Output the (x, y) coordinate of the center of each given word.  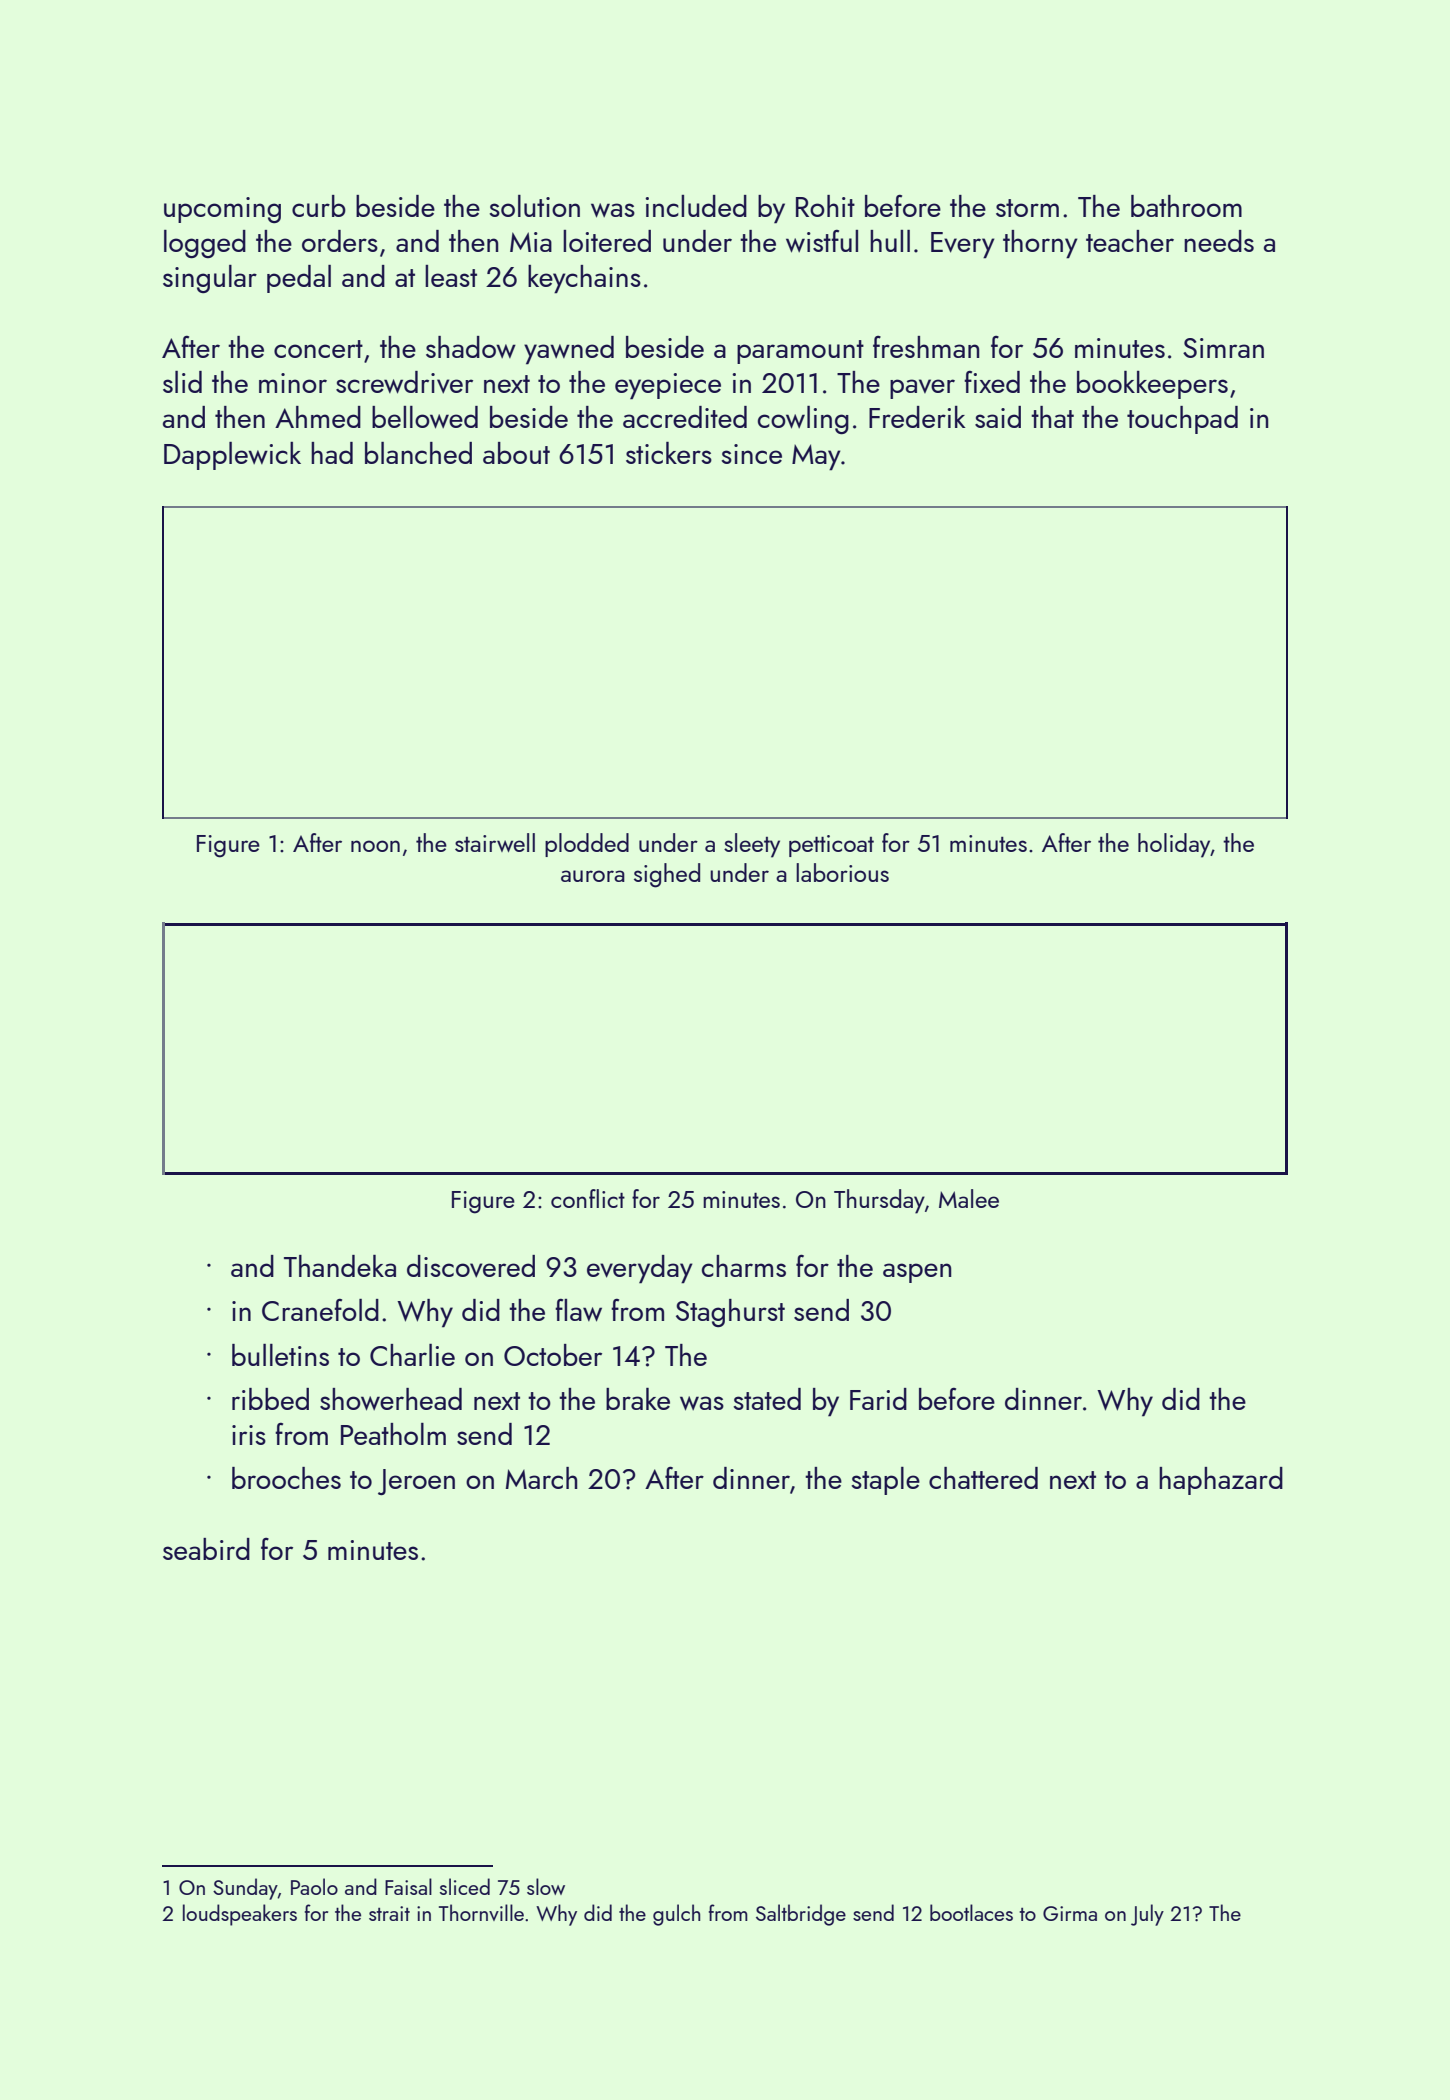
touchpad (1182, 420)
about (516, 453)
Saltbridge (801, 1915)
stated (767, 1399)
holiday (1174, 845)
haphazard (1221, 1481)
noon (375, 846)
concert (318, 349)
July (1147, 1915)
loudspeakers (240, 1915)
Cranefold (320, 1310)
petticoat (831, 846)
